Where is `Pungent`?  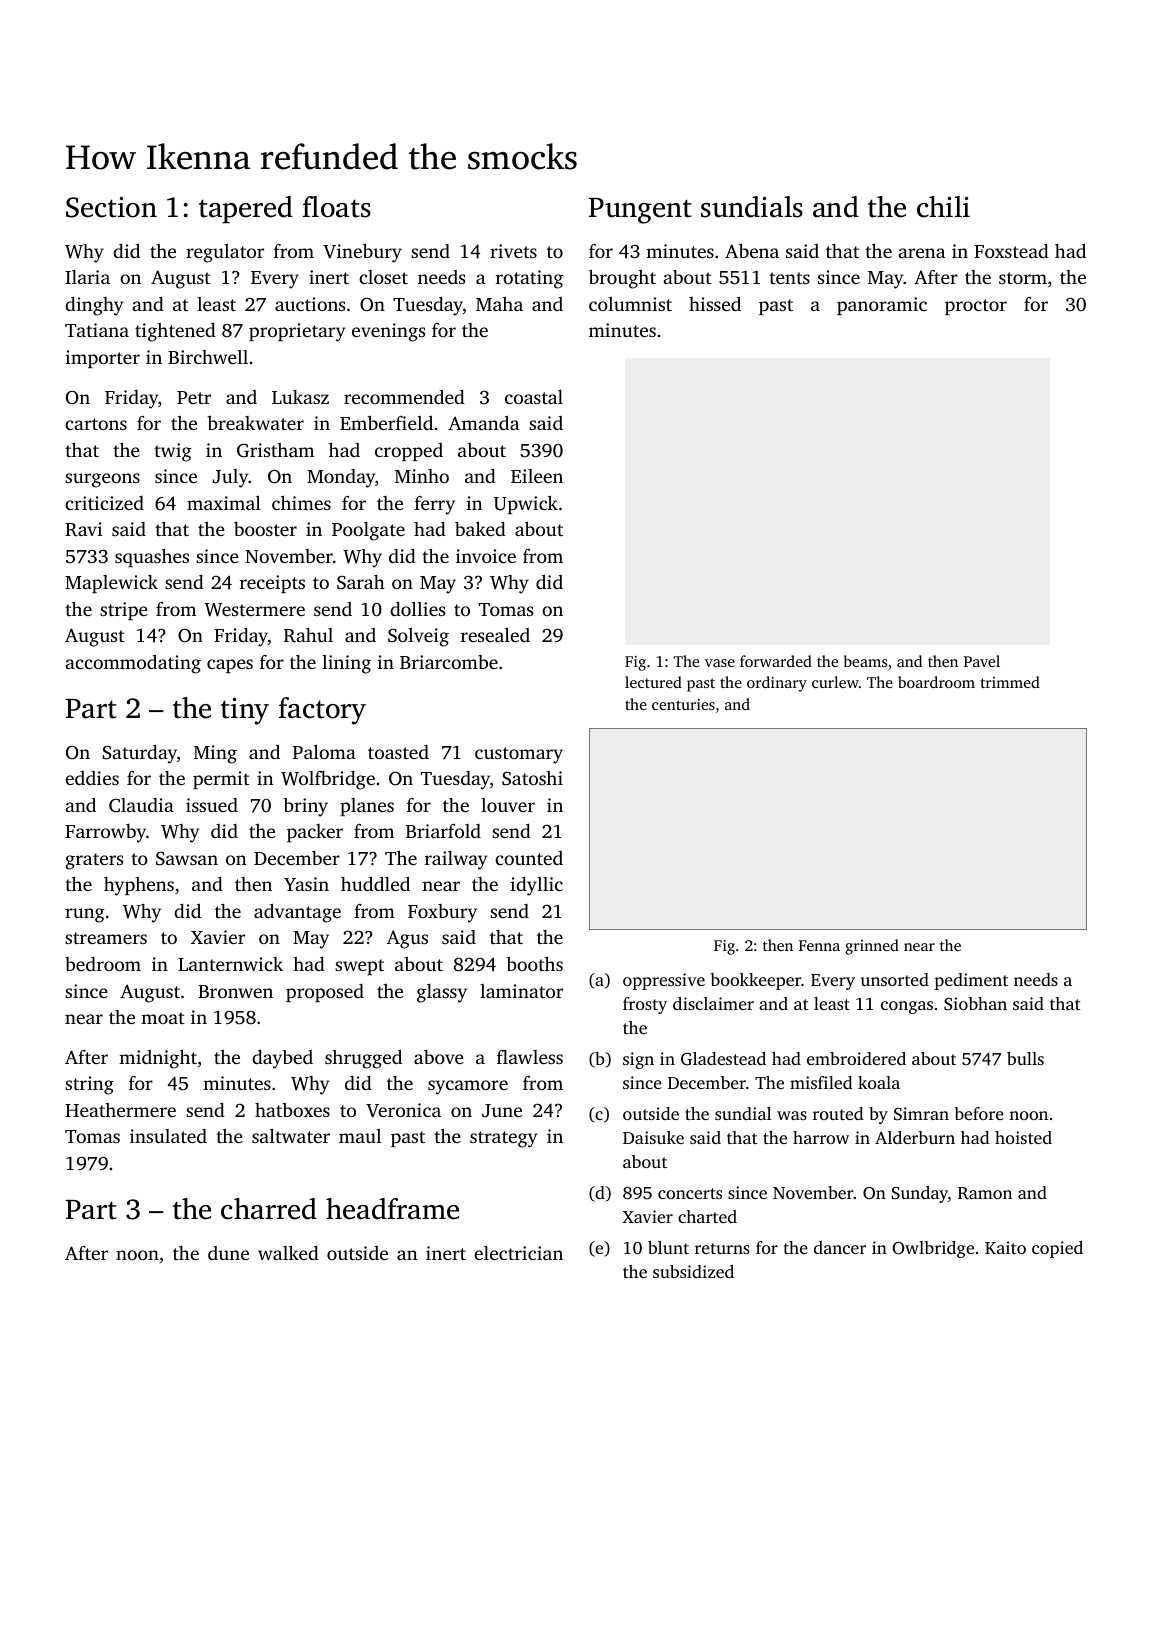 Pungent is located at coordinates (640, 211).
